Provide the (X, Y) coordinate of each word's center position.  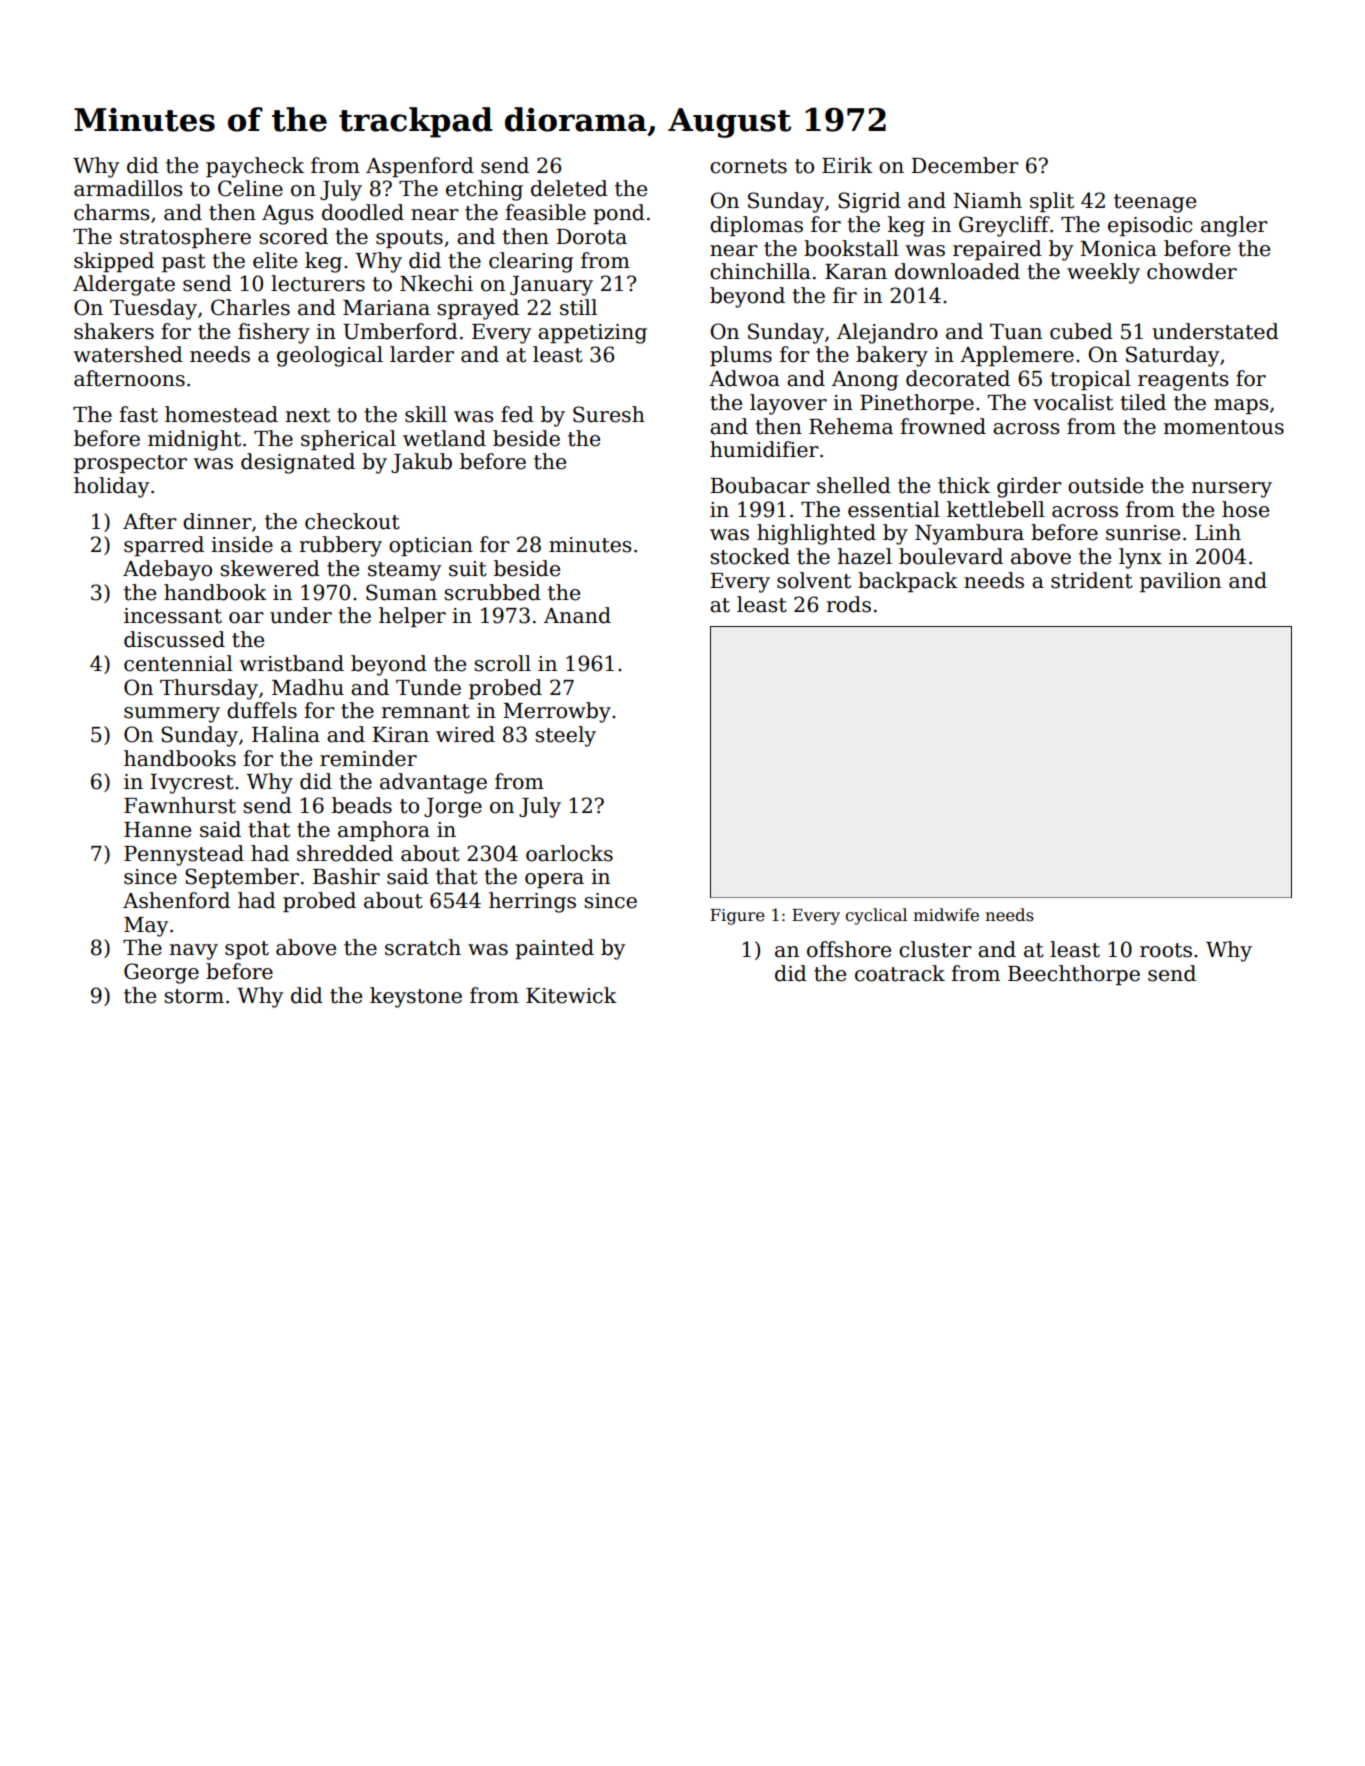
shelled (854, 485)
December (965, 165)
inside (242, 544)
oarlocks (569, 853)
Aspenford (420, 167)
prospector (130, 464)
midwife (946, 915)
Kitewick (571, 995)
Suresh (609, 414)
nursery (1232, 490)
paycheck (255, 167)
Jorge (453, 808)
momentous (1224, 427)
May (146, 927)
